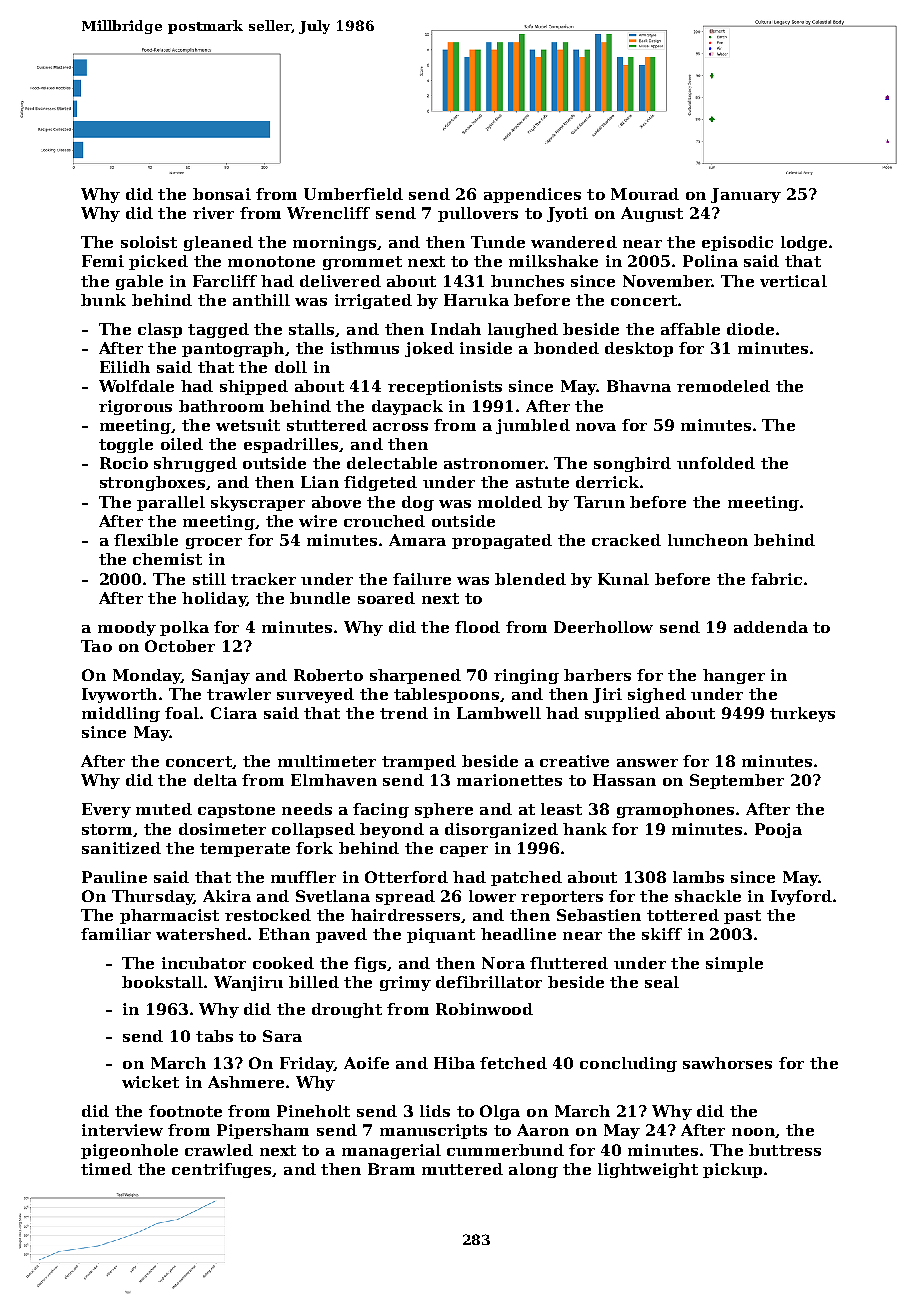 Image resolution: width=924 pixels, height=1314 pixels. I want to click on bunches, so click(527, 281).
